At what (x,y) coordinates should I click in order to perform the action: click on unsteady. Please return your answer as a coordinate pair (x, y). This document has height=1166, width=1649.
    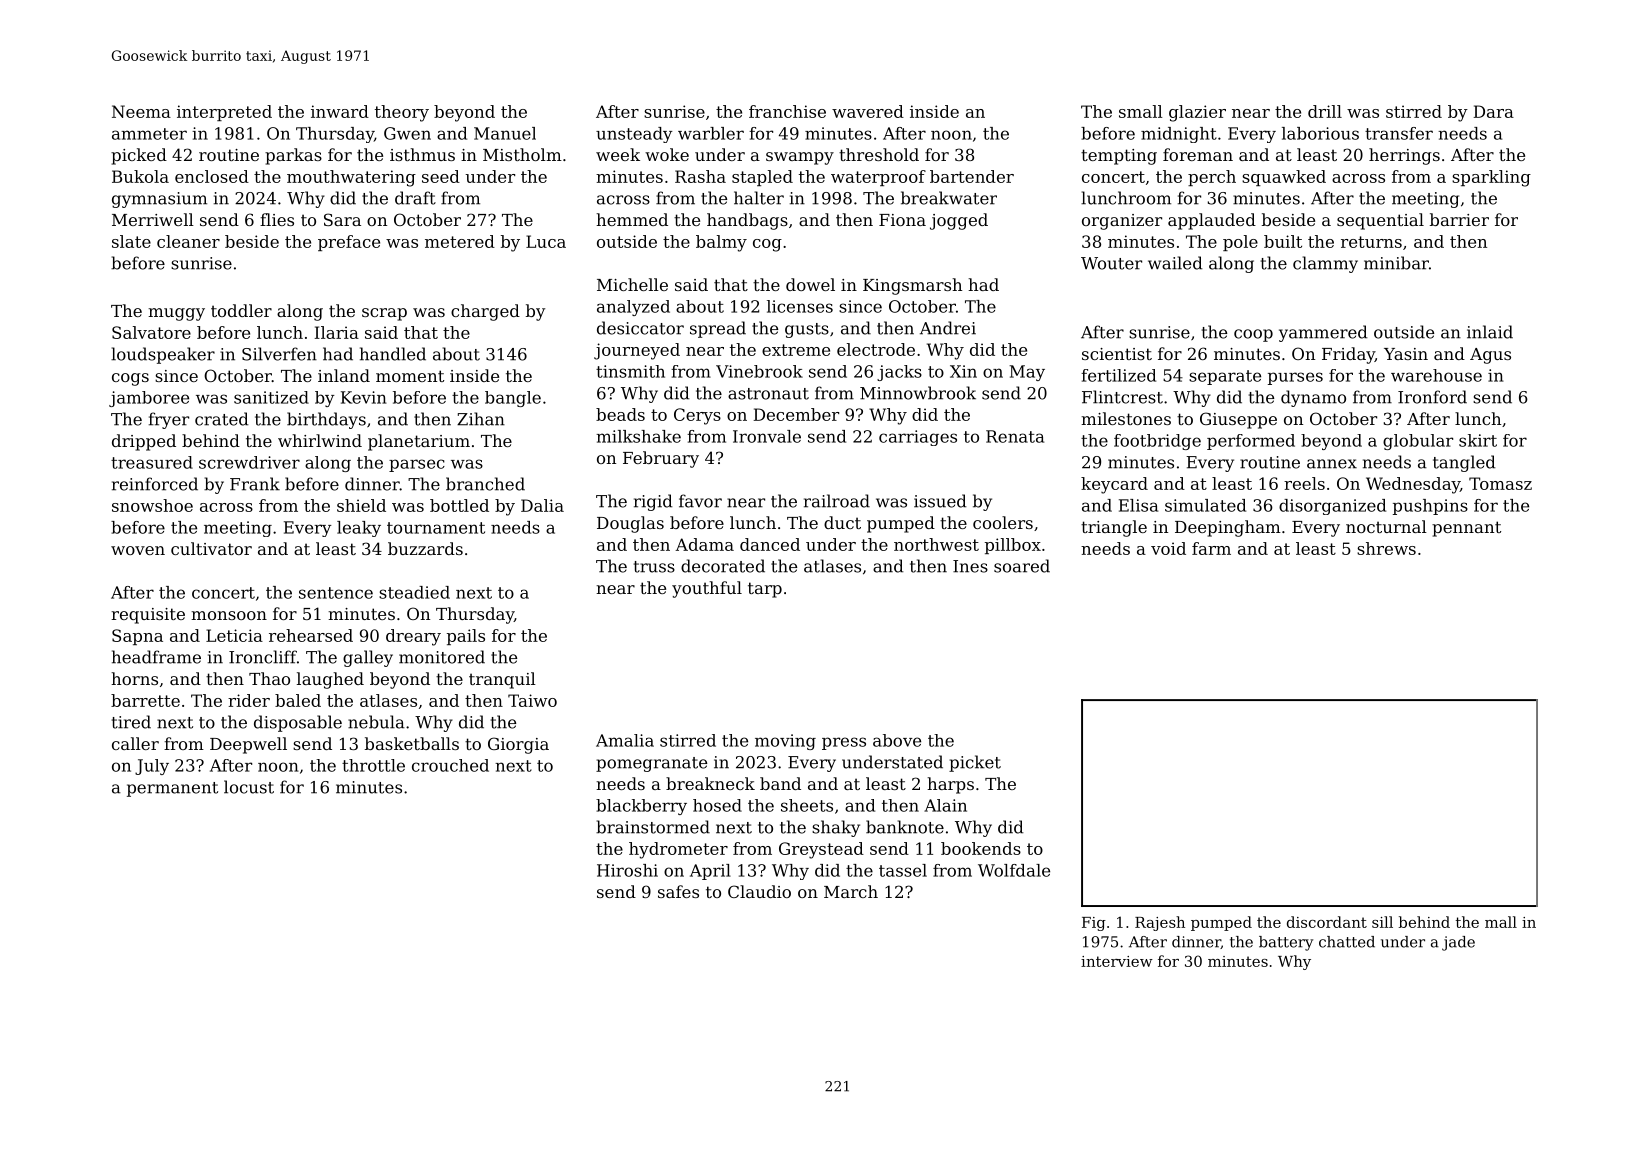
    Looking at the image, I should click on (634, 135).
